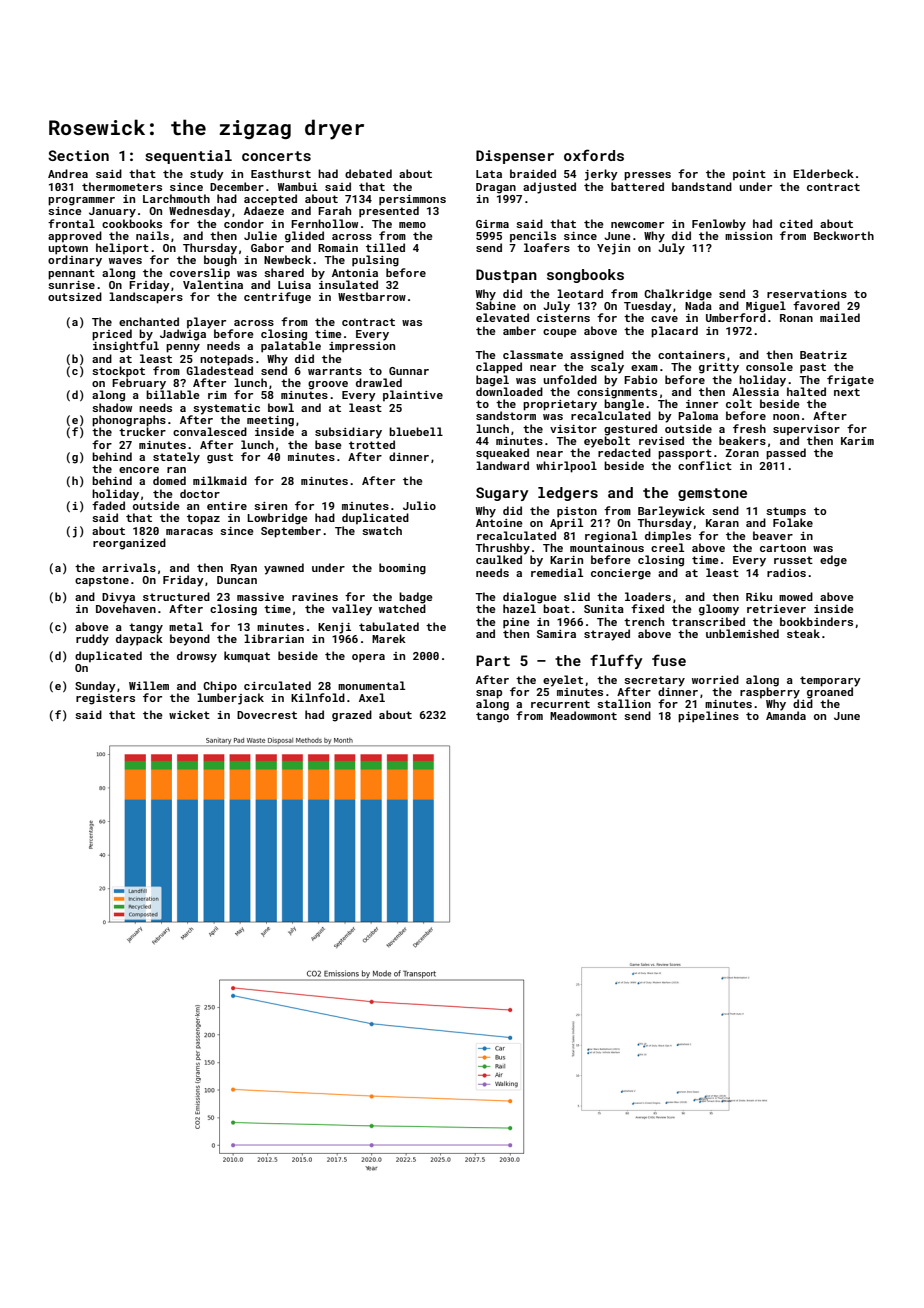 The image size is (924, 1308). Describe the element at coordinates (105, 699) in the page. I see `registers` at that location.
